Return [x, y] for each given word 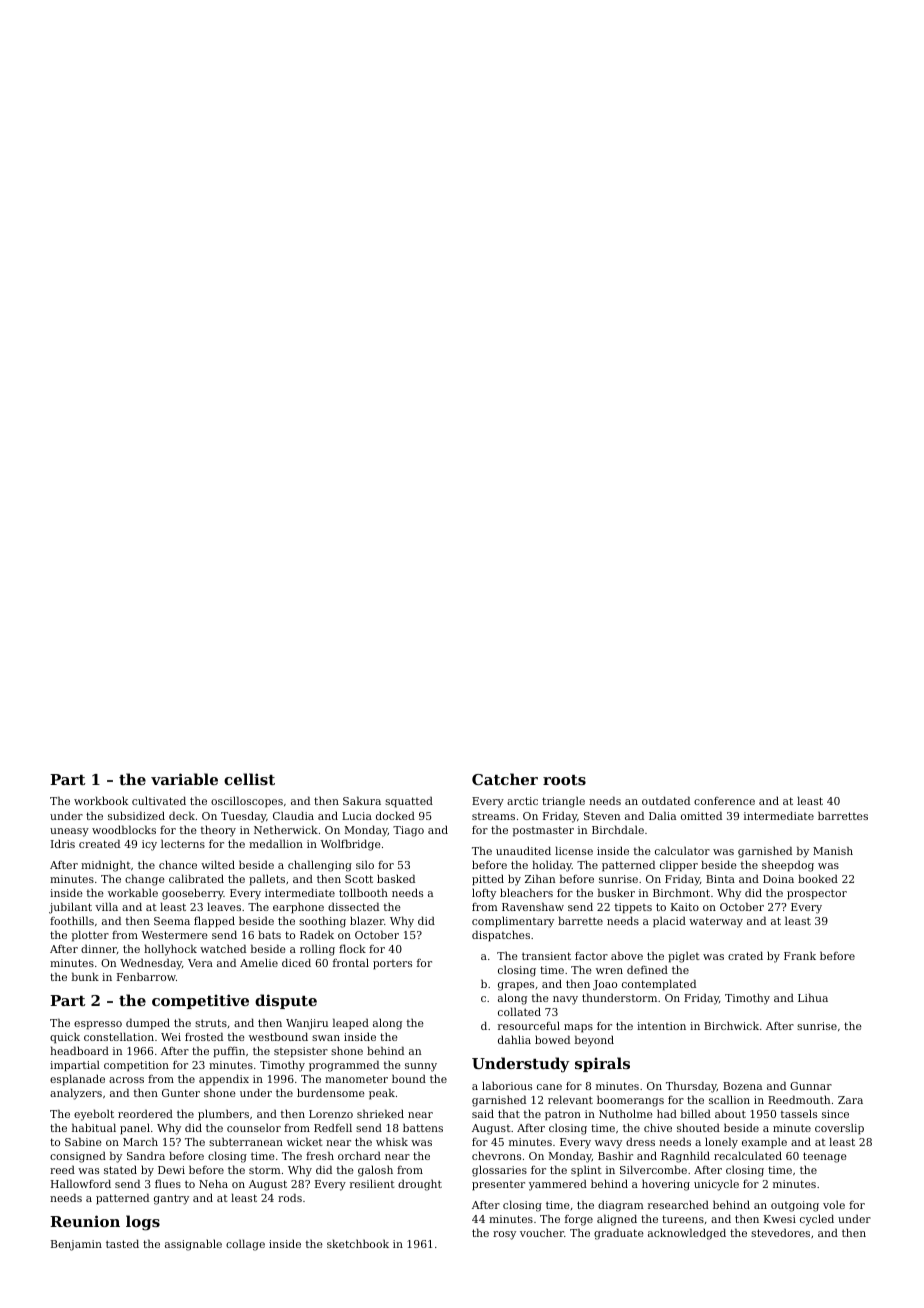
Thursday [691, 1087]
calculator [682, 850]
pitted [488, 880]
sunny [421, 1067]
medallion [276, 843]
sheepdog [788, 866]
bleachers [526, 892]
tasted [122, 1243]
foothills [72, 920]
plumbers [223, 1115]
